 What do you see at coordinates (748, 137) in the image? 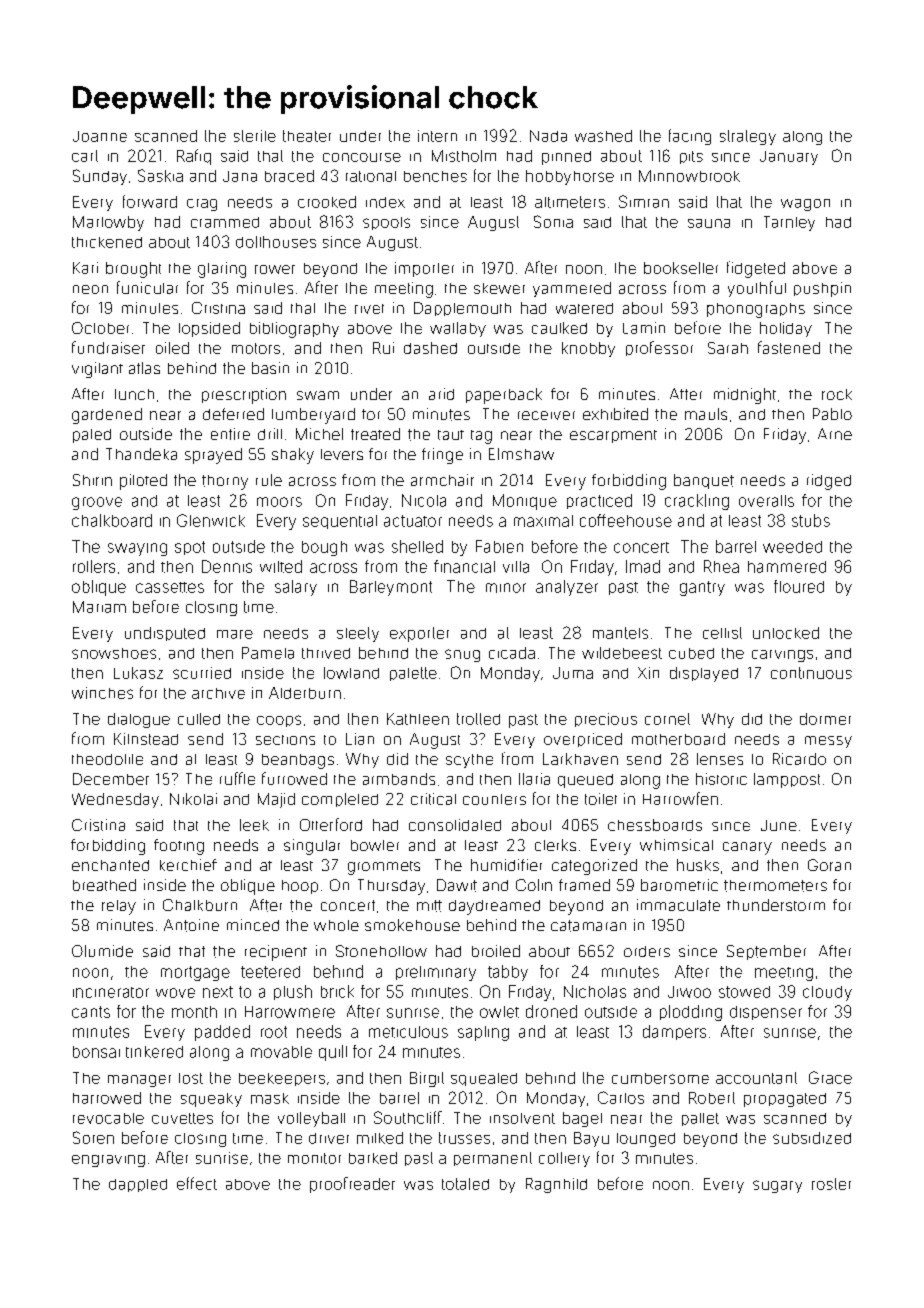
I see `strategy` at bounding box center [748, 137].
